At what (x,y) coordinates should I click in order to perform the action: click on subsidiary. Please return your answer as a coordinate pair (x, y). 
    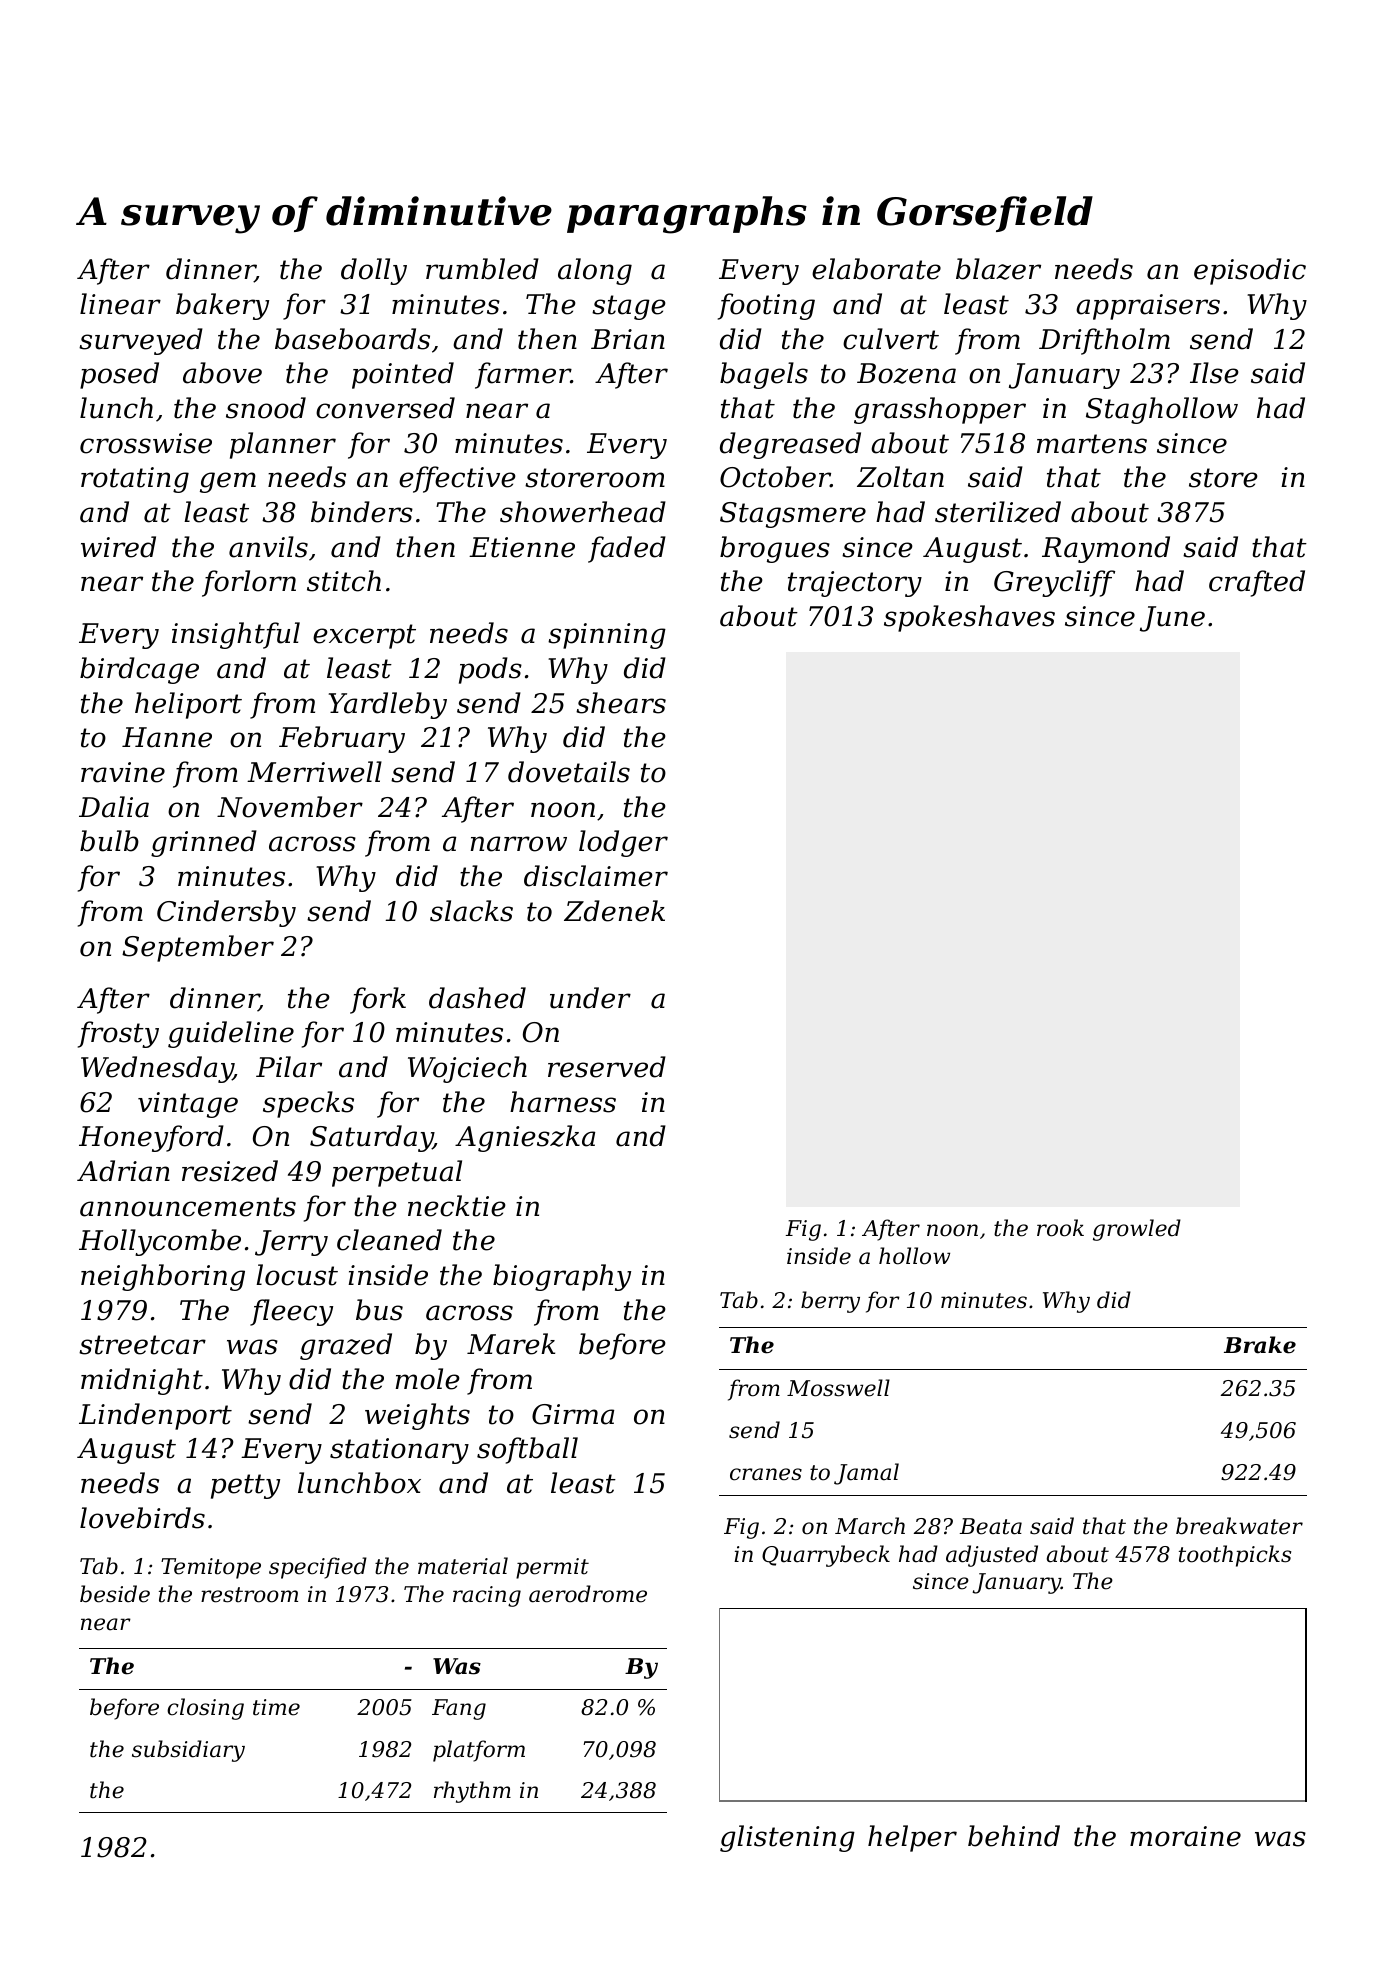
    Looking at the image, I should click on (188, 1751).
